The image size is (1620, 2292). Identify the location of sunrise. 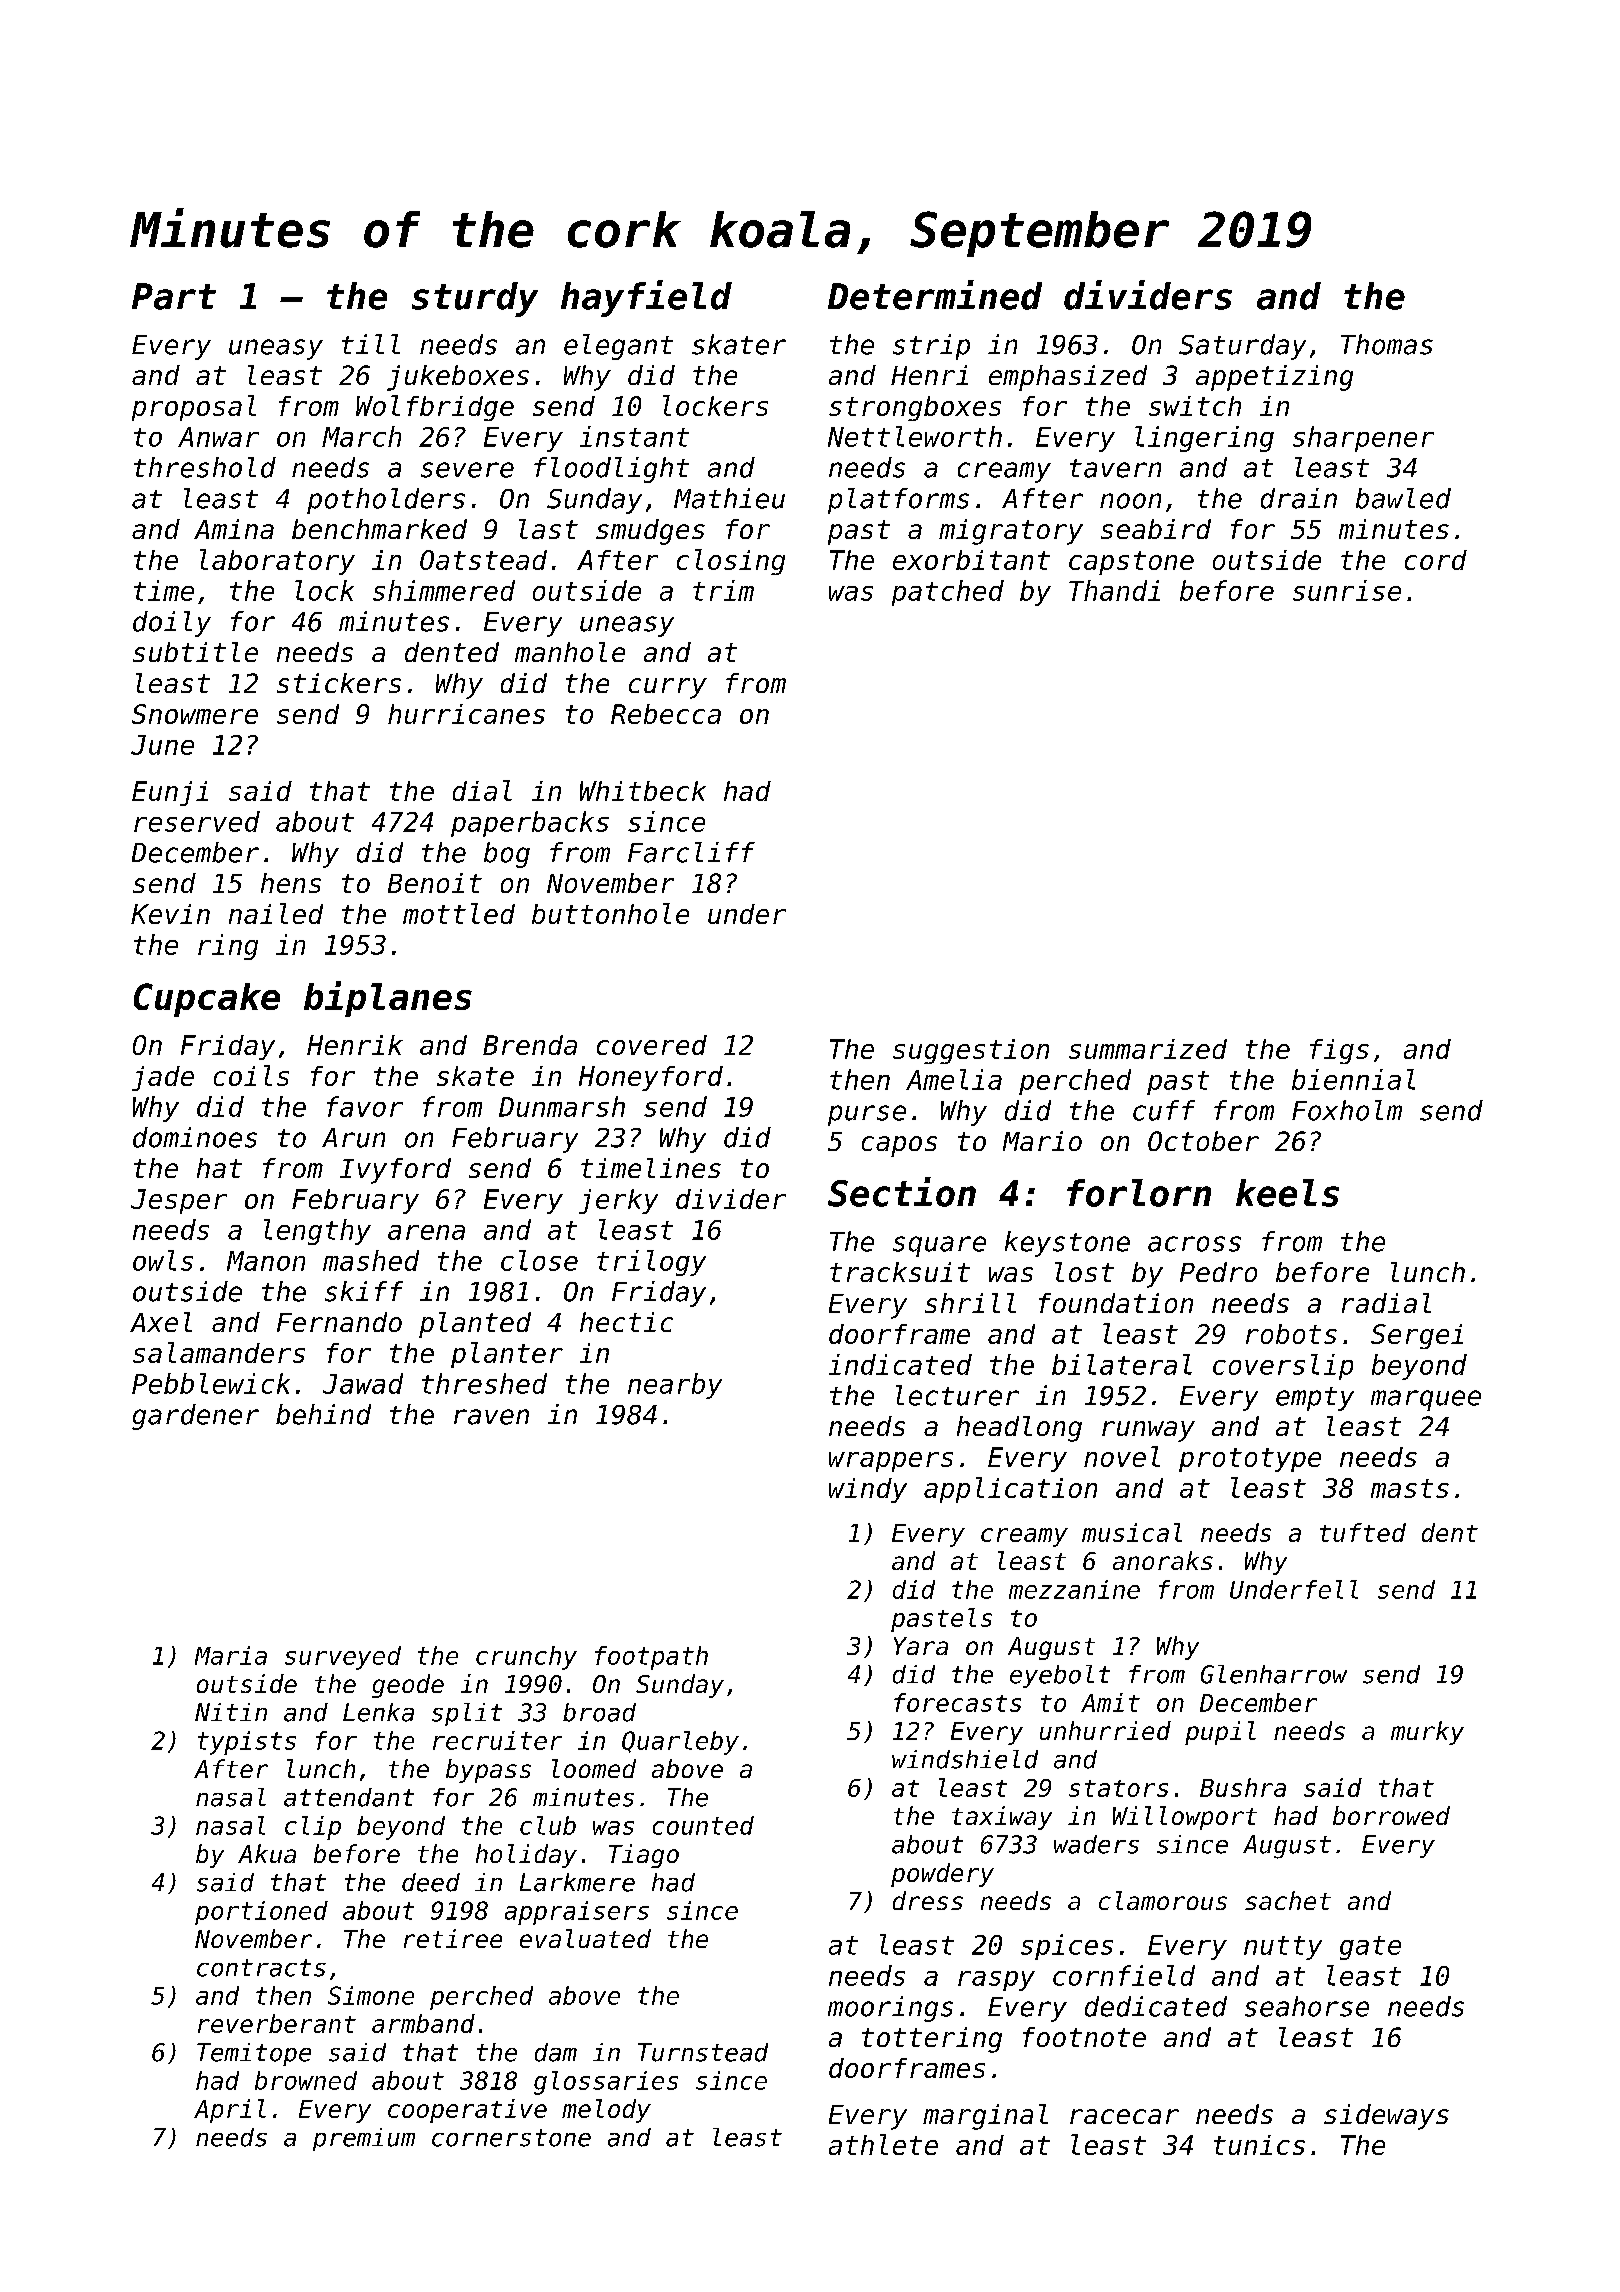
(1347, 590).
